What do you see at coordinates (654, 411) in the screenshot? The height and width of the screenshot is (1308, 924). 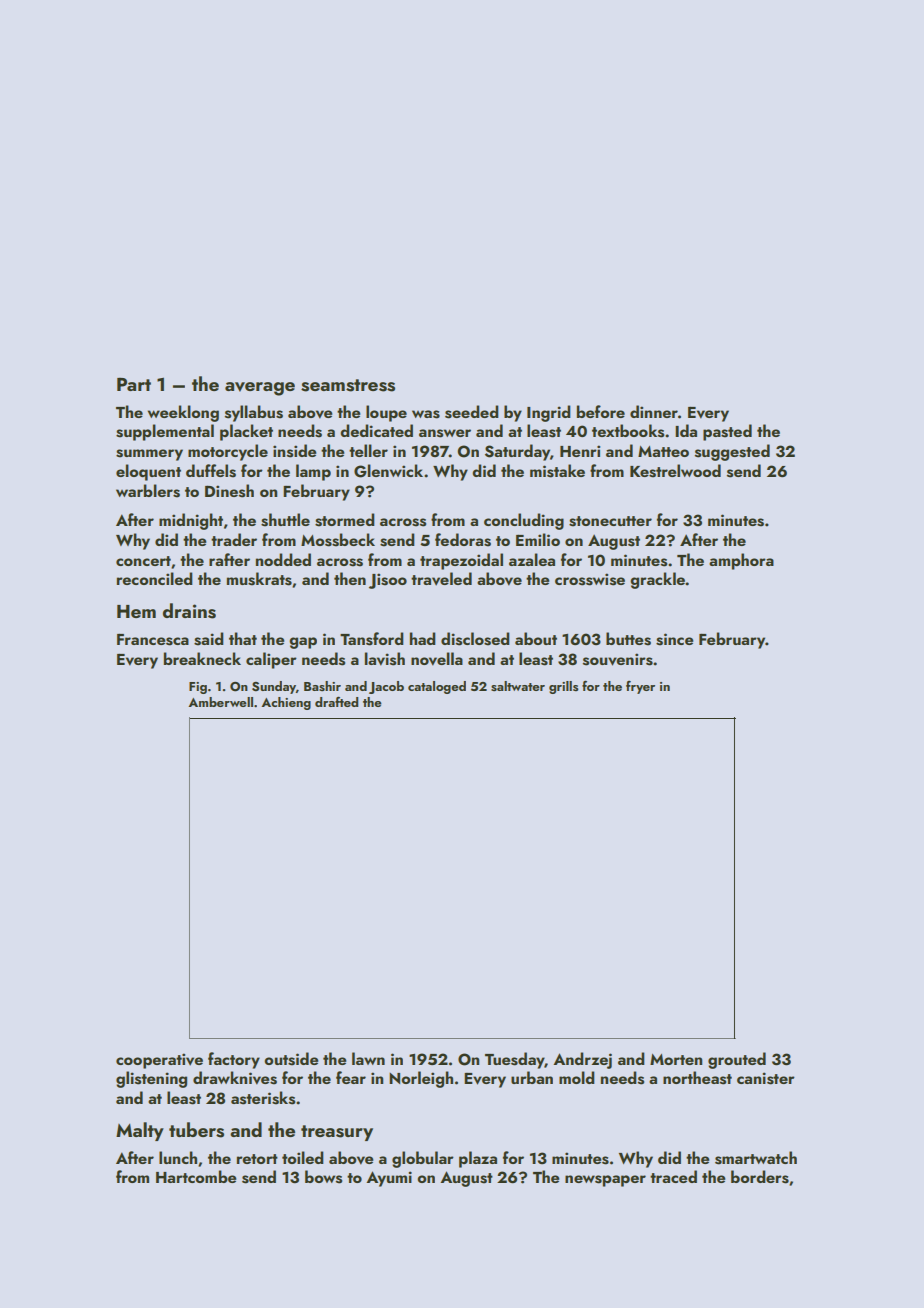 I see `dinner` at bounding box center [654, 411].
